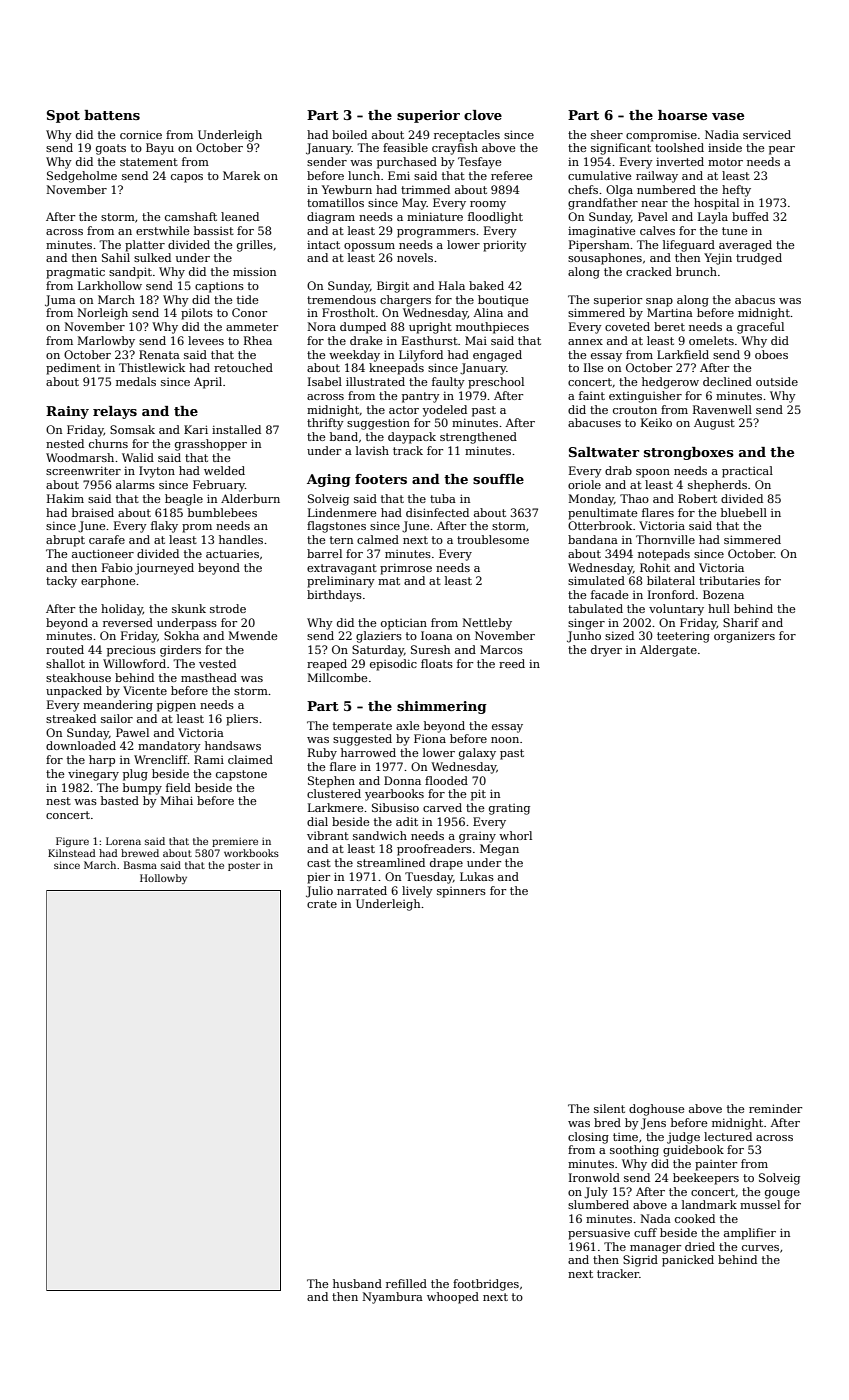 The height and width of the page is (1400, 849). Describe the element at coordinates (688, 1261) in the page. I see `panicked` at that location.
